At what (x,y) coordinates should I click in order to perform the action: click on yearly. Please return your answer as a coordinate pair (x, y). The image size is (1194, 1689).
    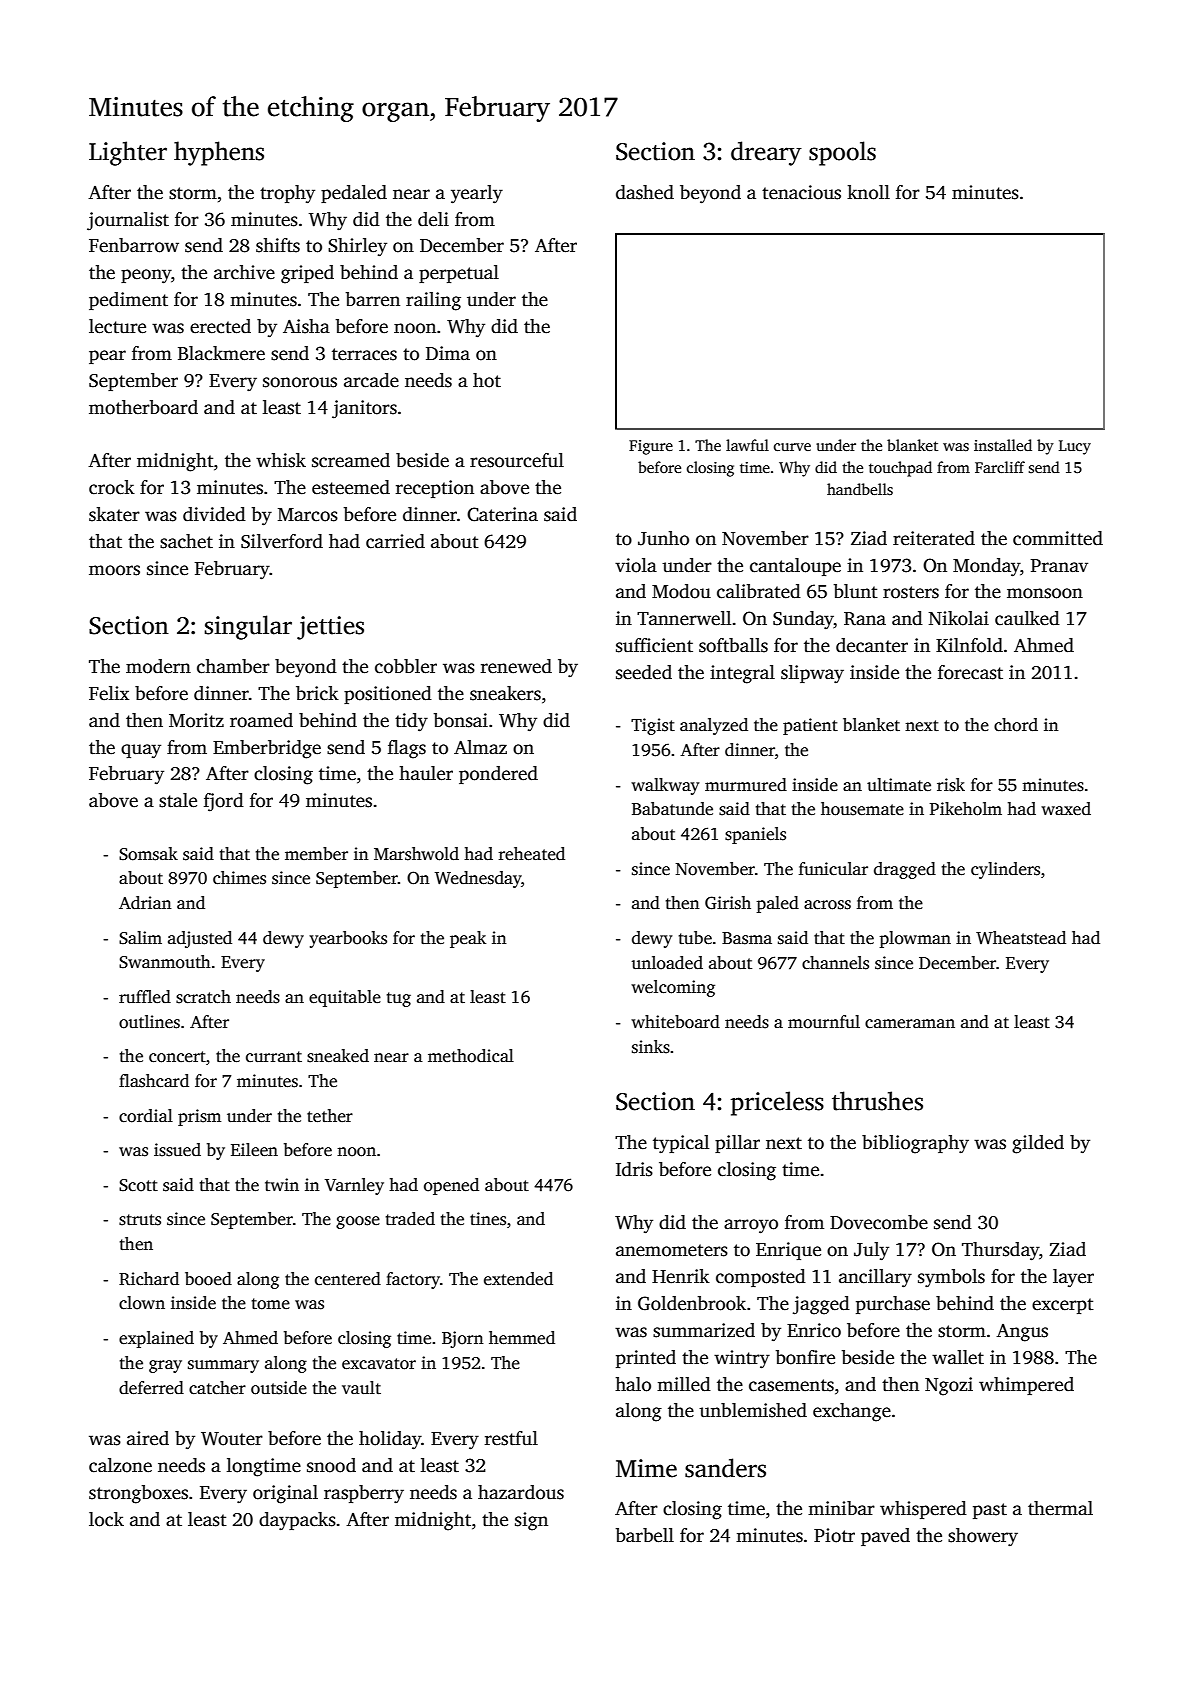
    Looking at the image, I should click on (477, 194).
